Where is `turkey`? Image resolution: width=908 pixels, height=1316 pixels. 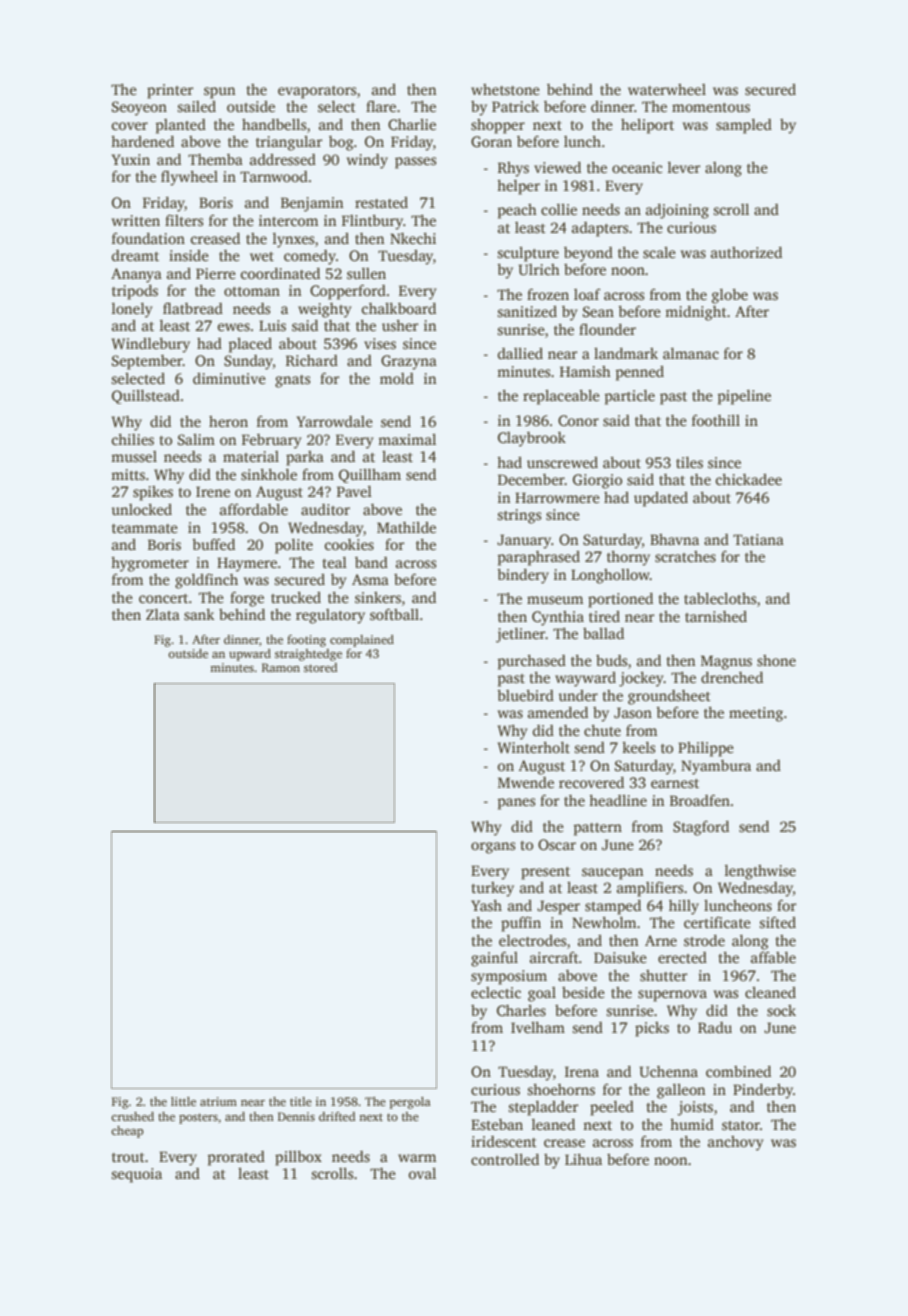
turkey is located at coordinates (493, 889).
